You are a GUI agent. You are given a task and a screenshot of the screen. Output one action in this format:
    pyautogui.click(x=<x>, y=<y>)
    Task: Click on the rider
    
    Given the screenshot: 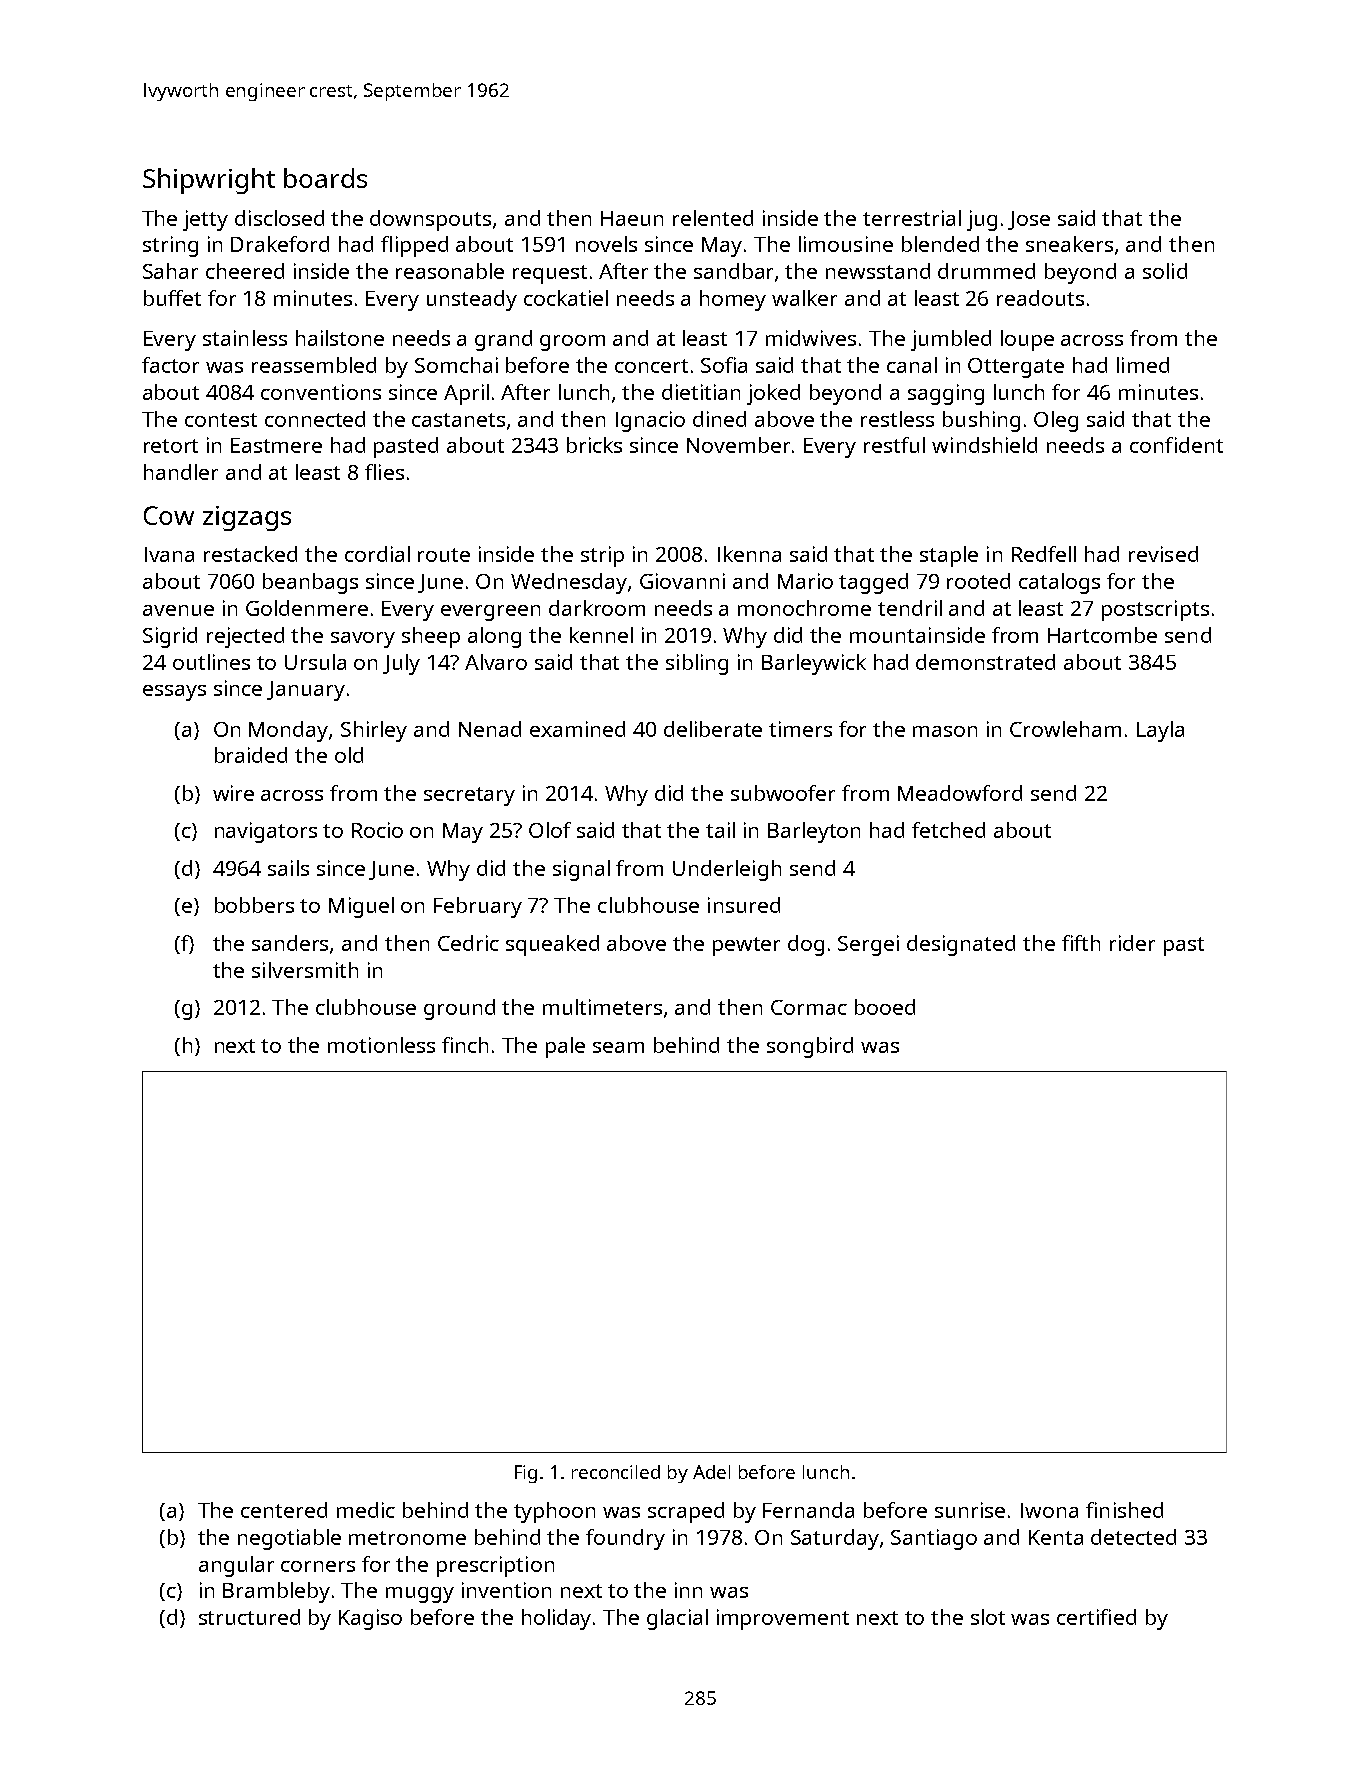 What is the action you would take?
    pyautogui.click(x=1132, y=943)
